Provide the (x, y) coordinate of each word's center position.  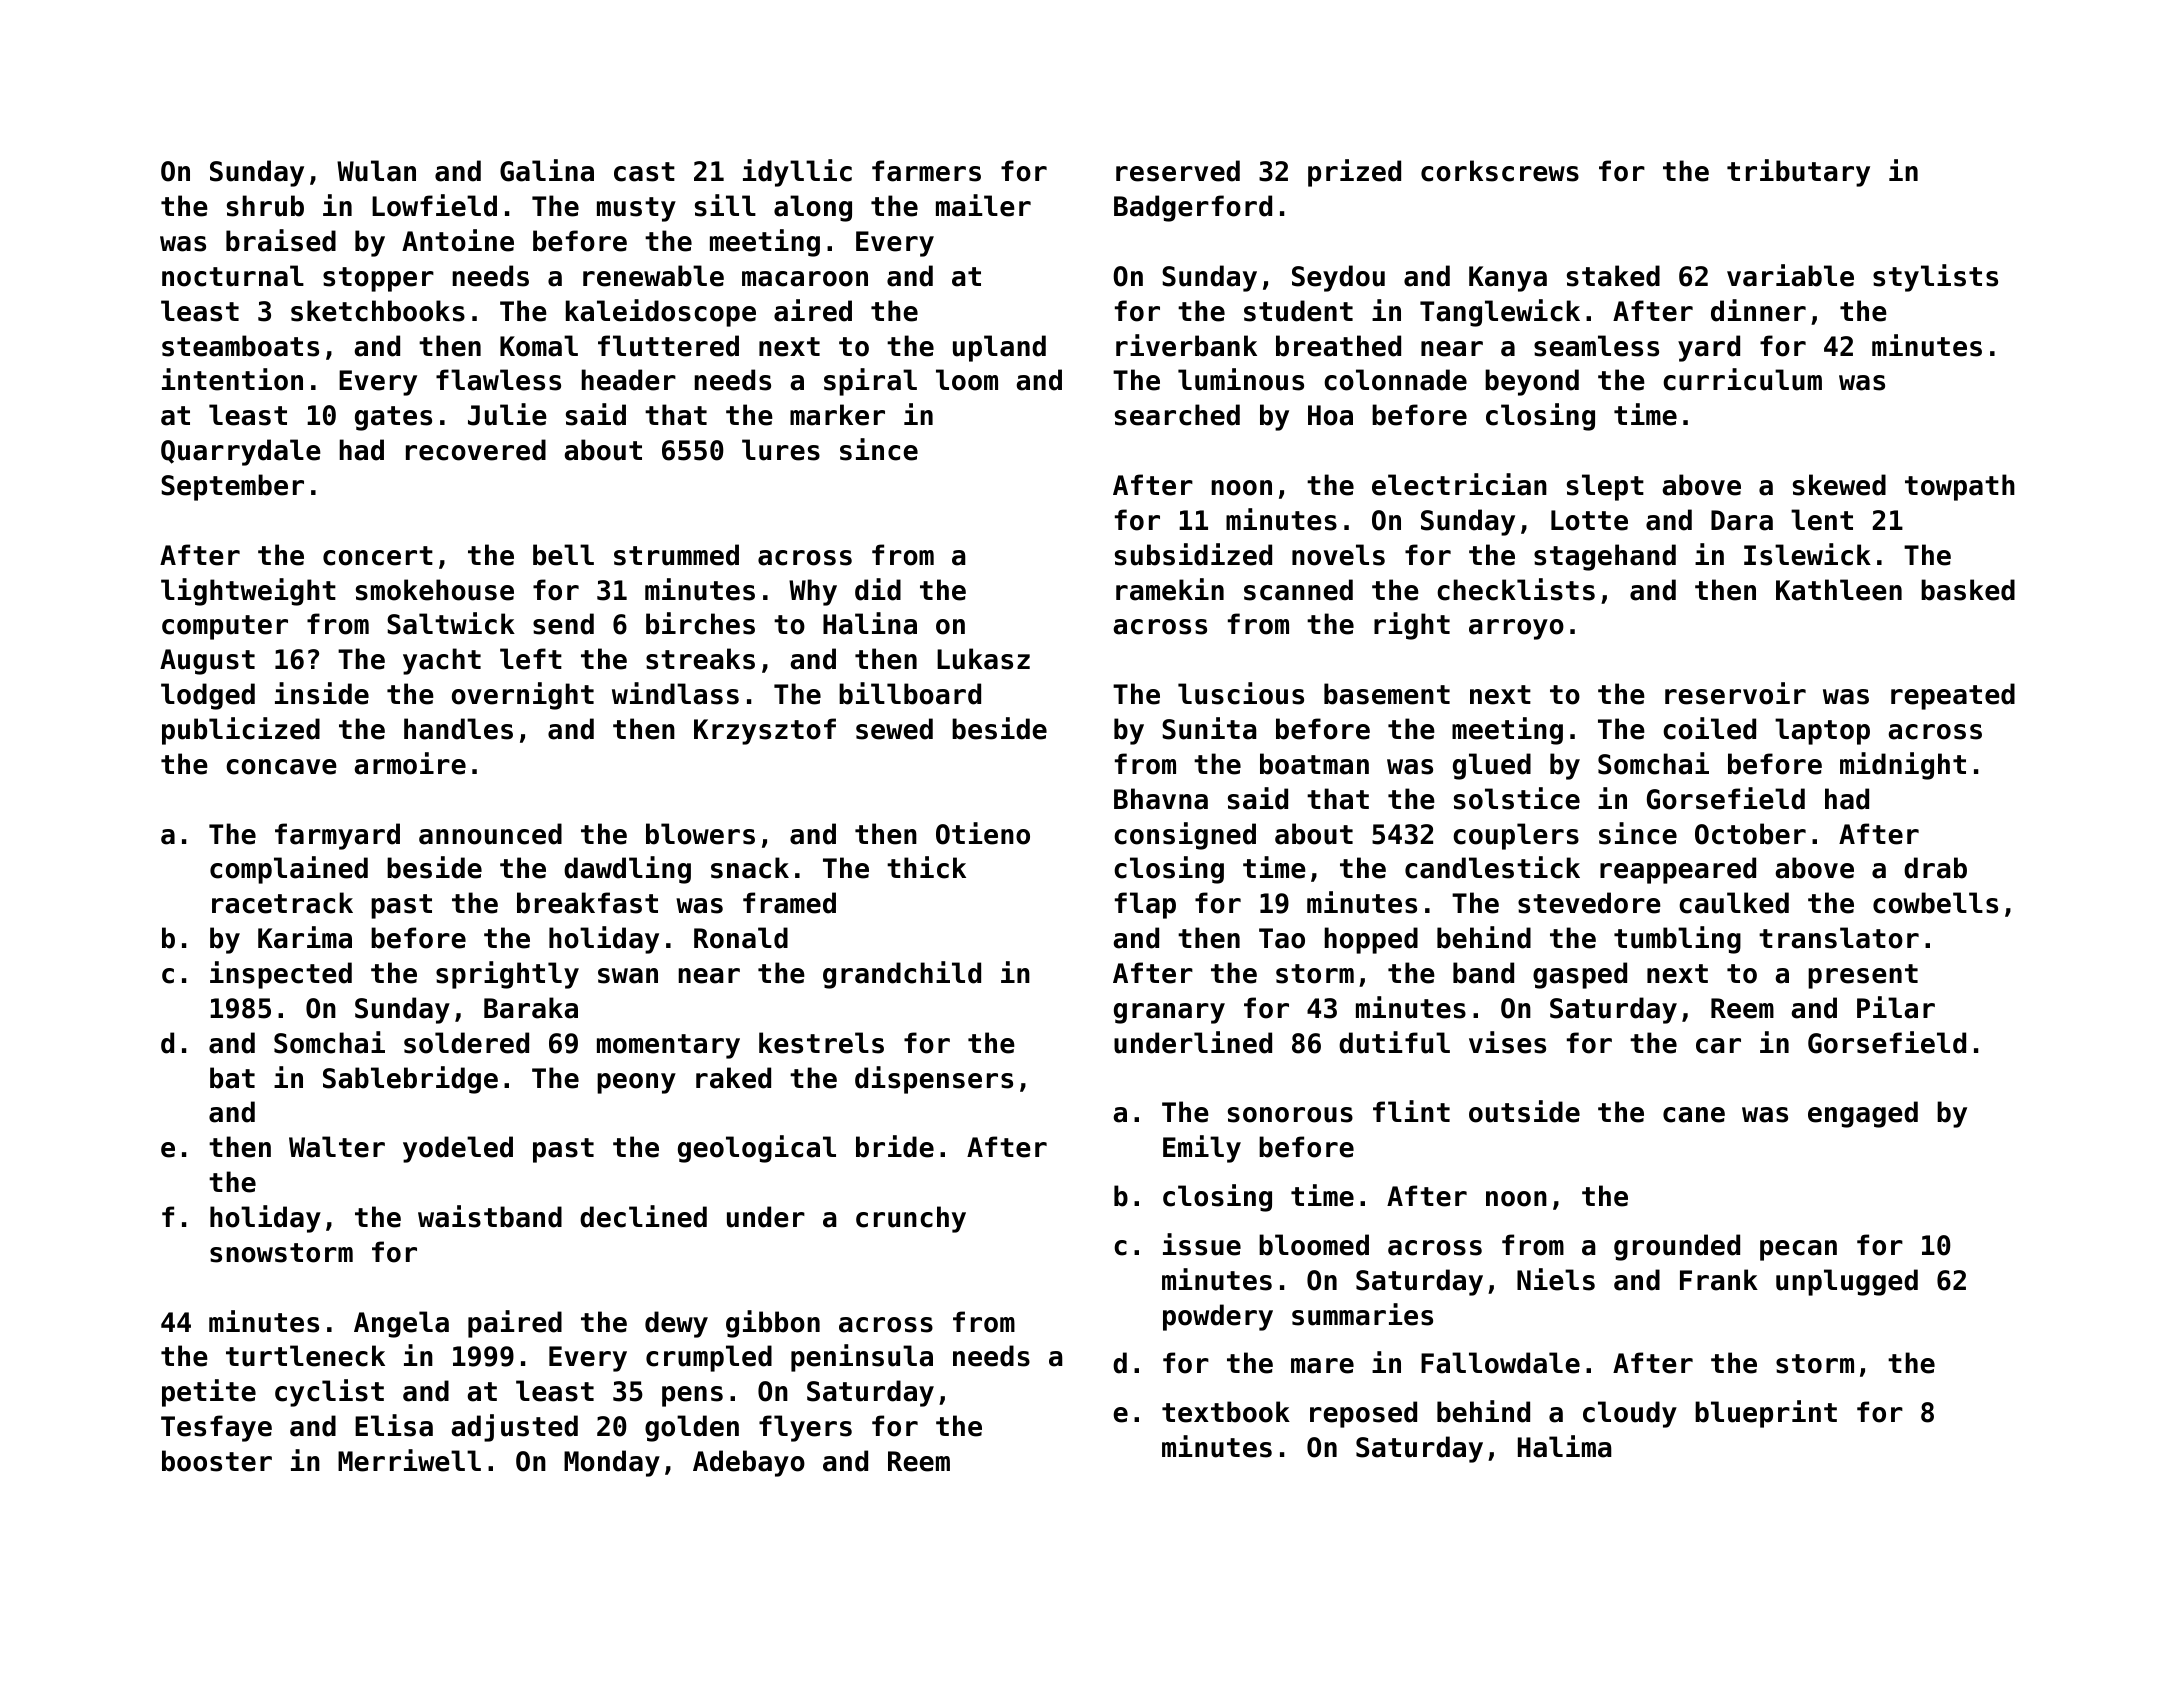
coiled (1709, 728)
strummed (676, 555)
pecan (1798, 1250)
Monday (612, 1463)
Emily (1202, 1149)
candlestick (1492, 867)
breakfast (587, 903)
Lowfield (434, 205)
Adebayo (749, 1463)
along (813, 208)
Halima (1565, 1446)
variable (1790, 275)
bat (232, 1078)
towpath (1960, 487)
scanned (1298, 590)
